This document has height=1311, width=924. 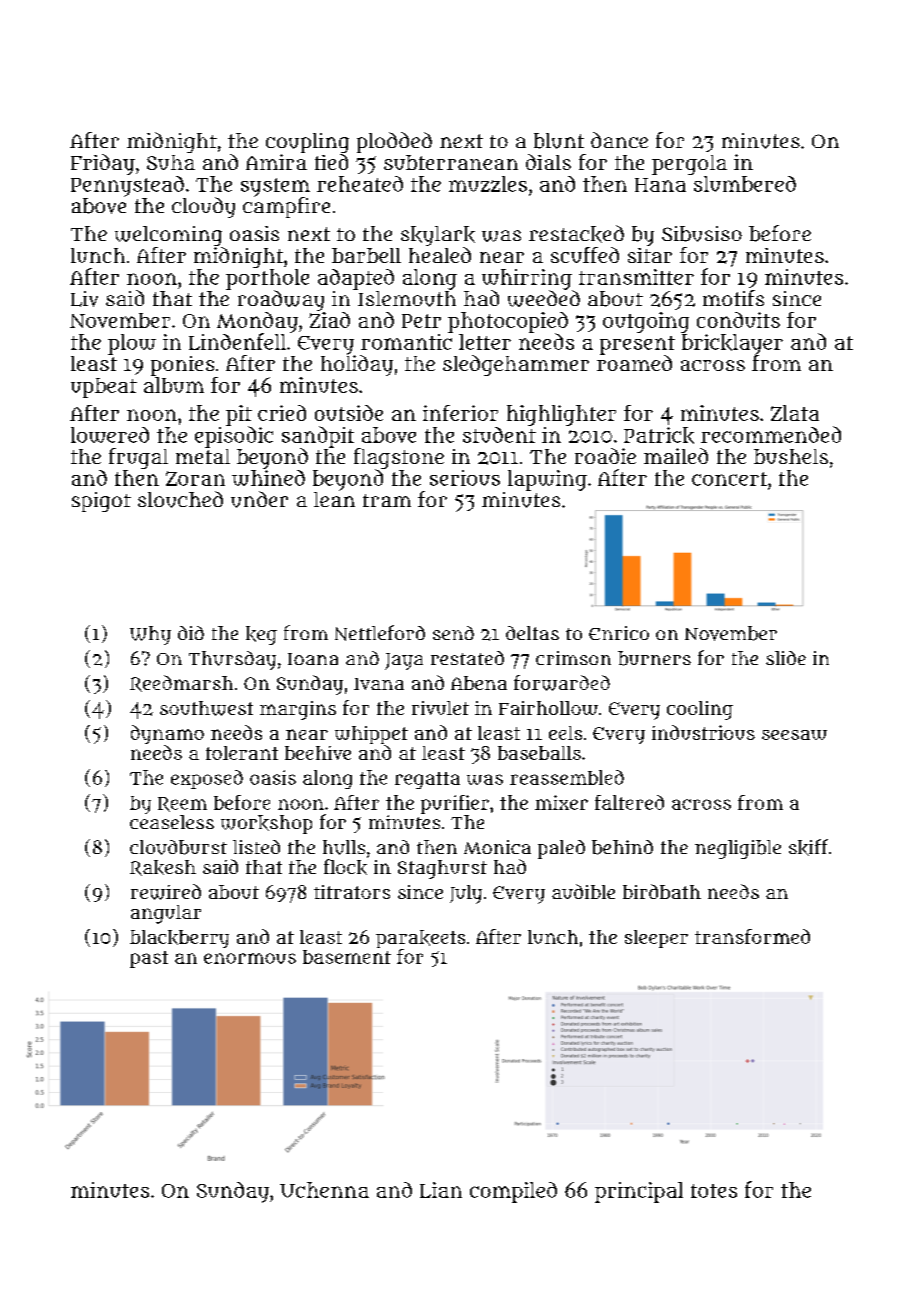 What do you see at coordinates (573, 658) in the document?
I see `crimson` at bounding box center [573, 658].
